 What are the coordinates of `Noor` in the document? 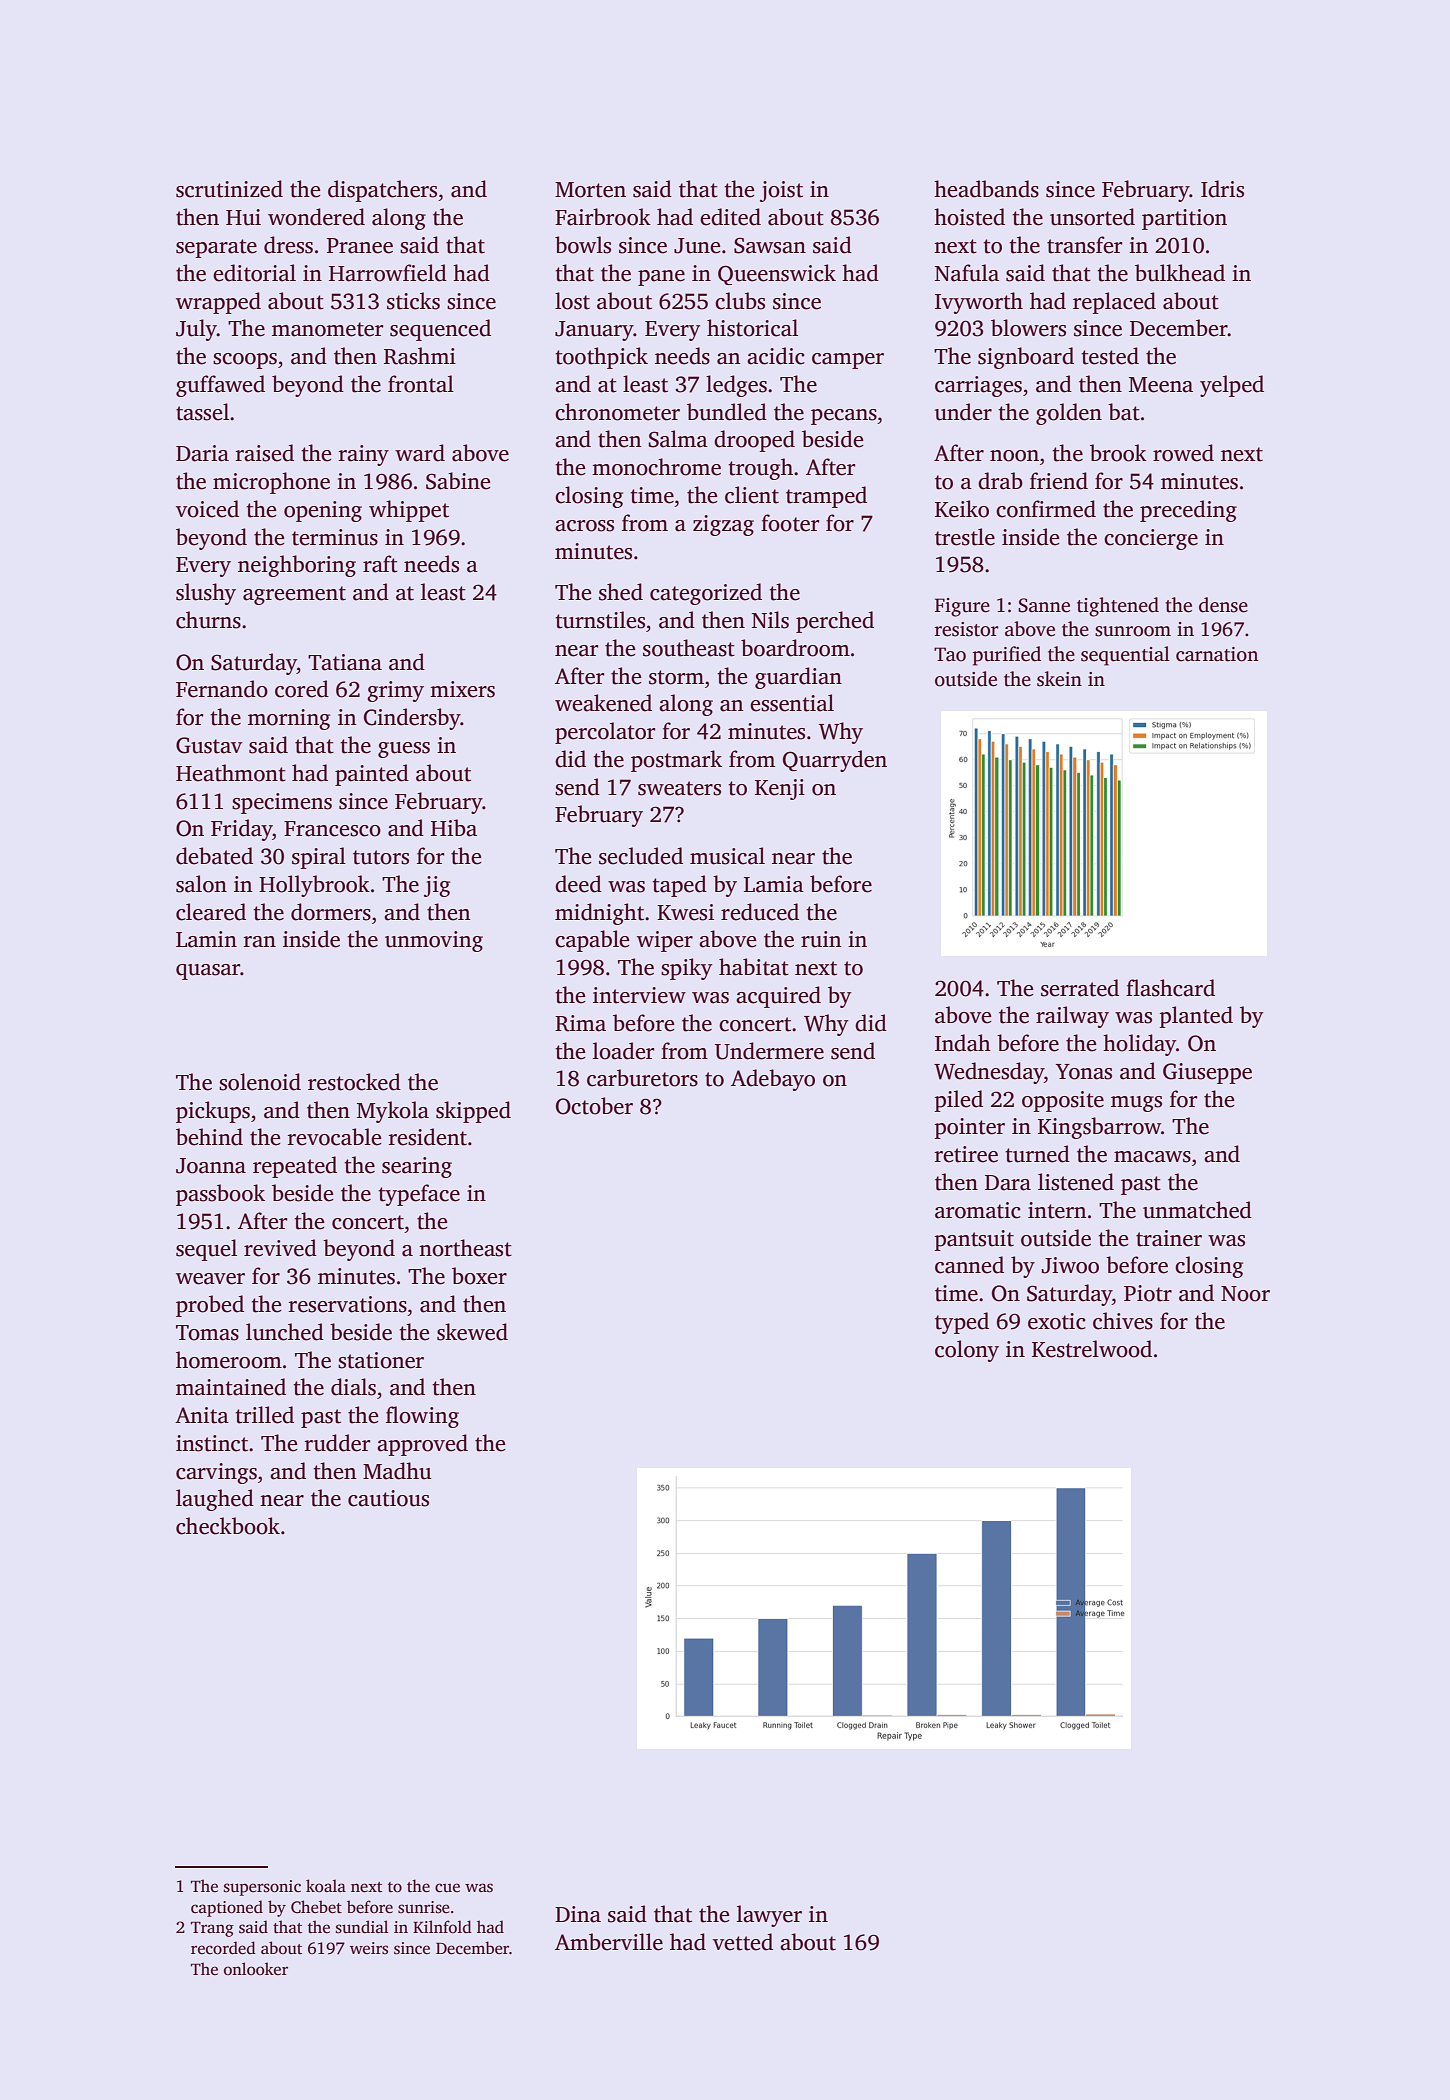 It's located at (1245, 1294).
